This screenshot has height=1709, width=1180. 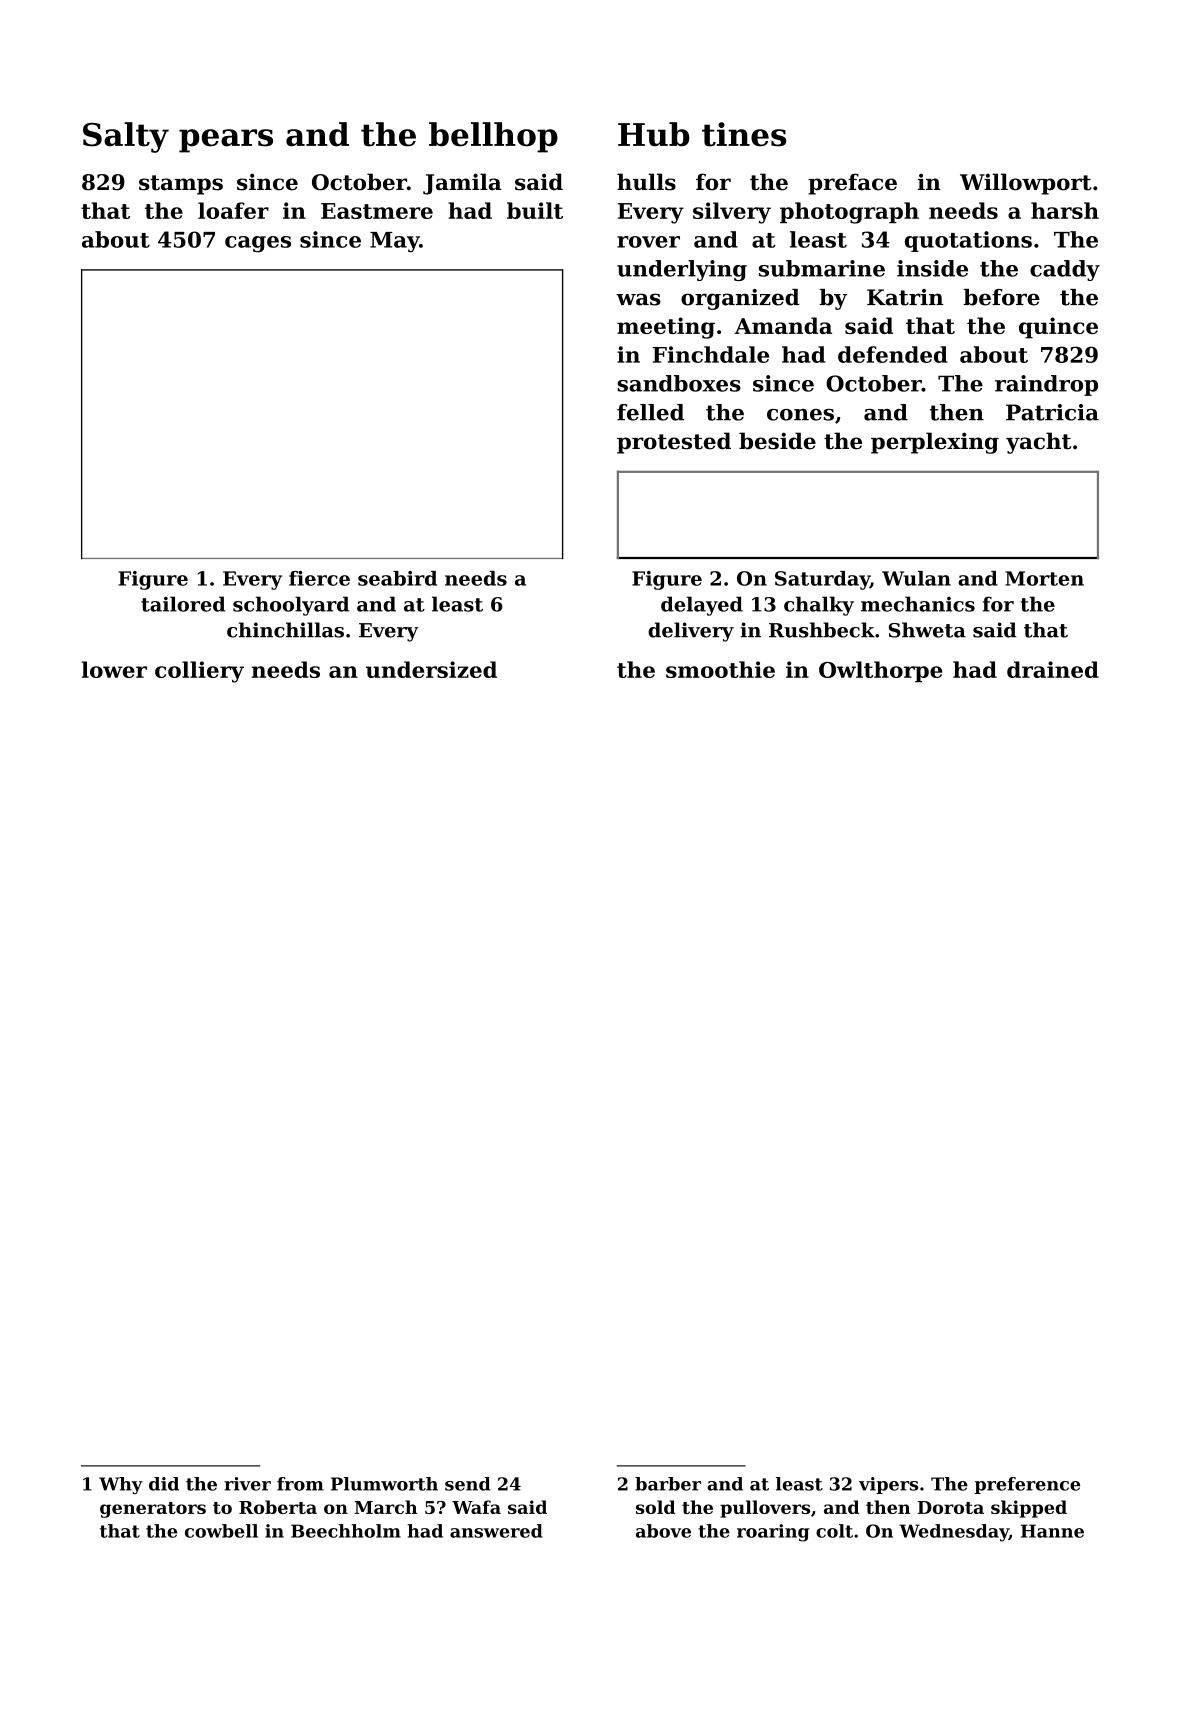 I want to click on send, so click(x=468, y=1484).
